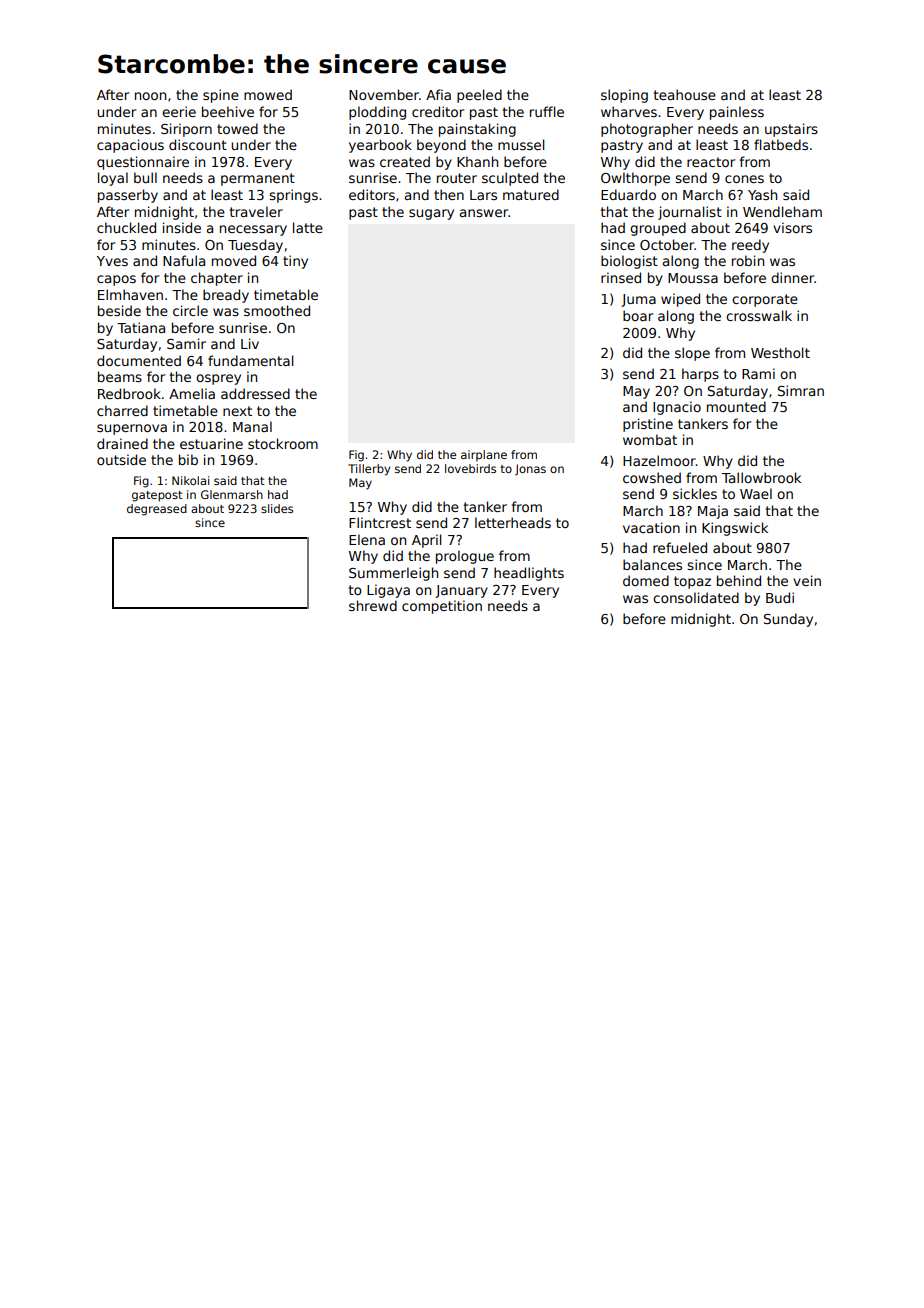 Image resolution: width=924 pixels, height=1308 pixels. Describe the element at coordinates (792, 227) in the screenshot. I see `visors` at that location.
